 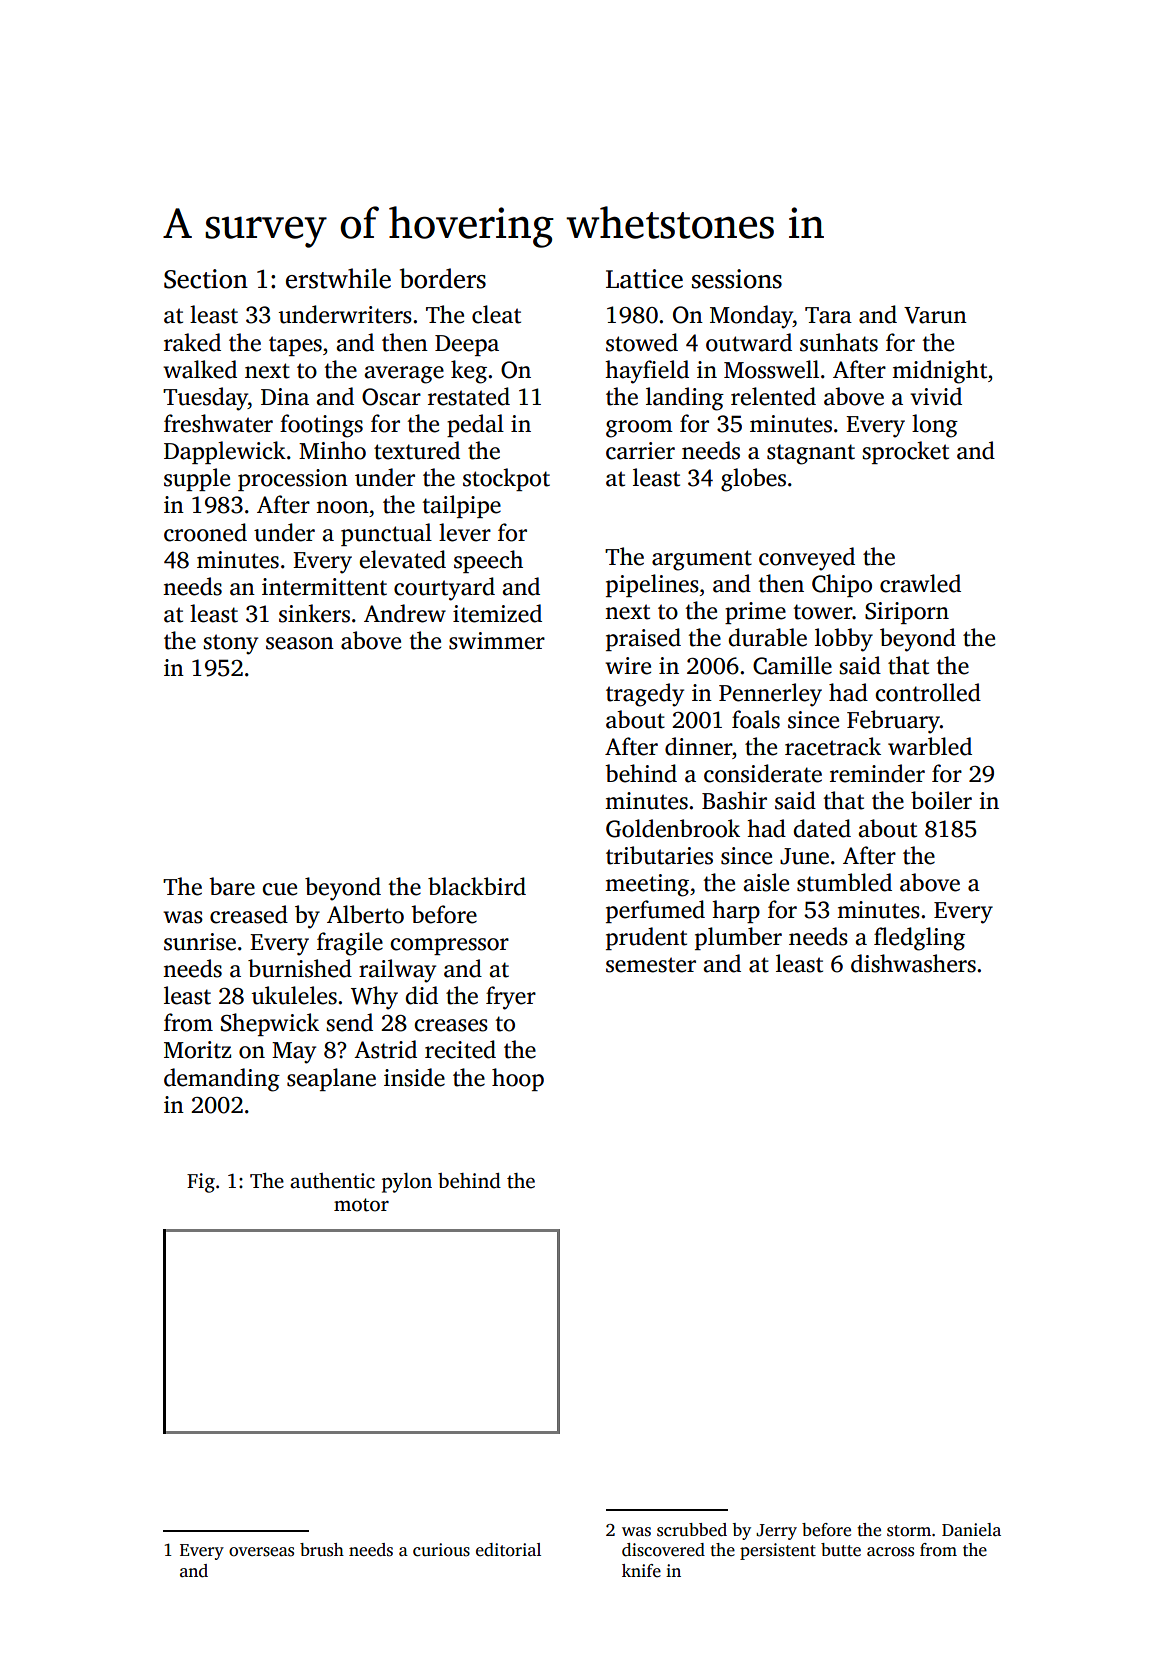 What do you see at coordinates (497, 641) in the screenshot?
I see `swimmer` at bounding box center [497, 641].
